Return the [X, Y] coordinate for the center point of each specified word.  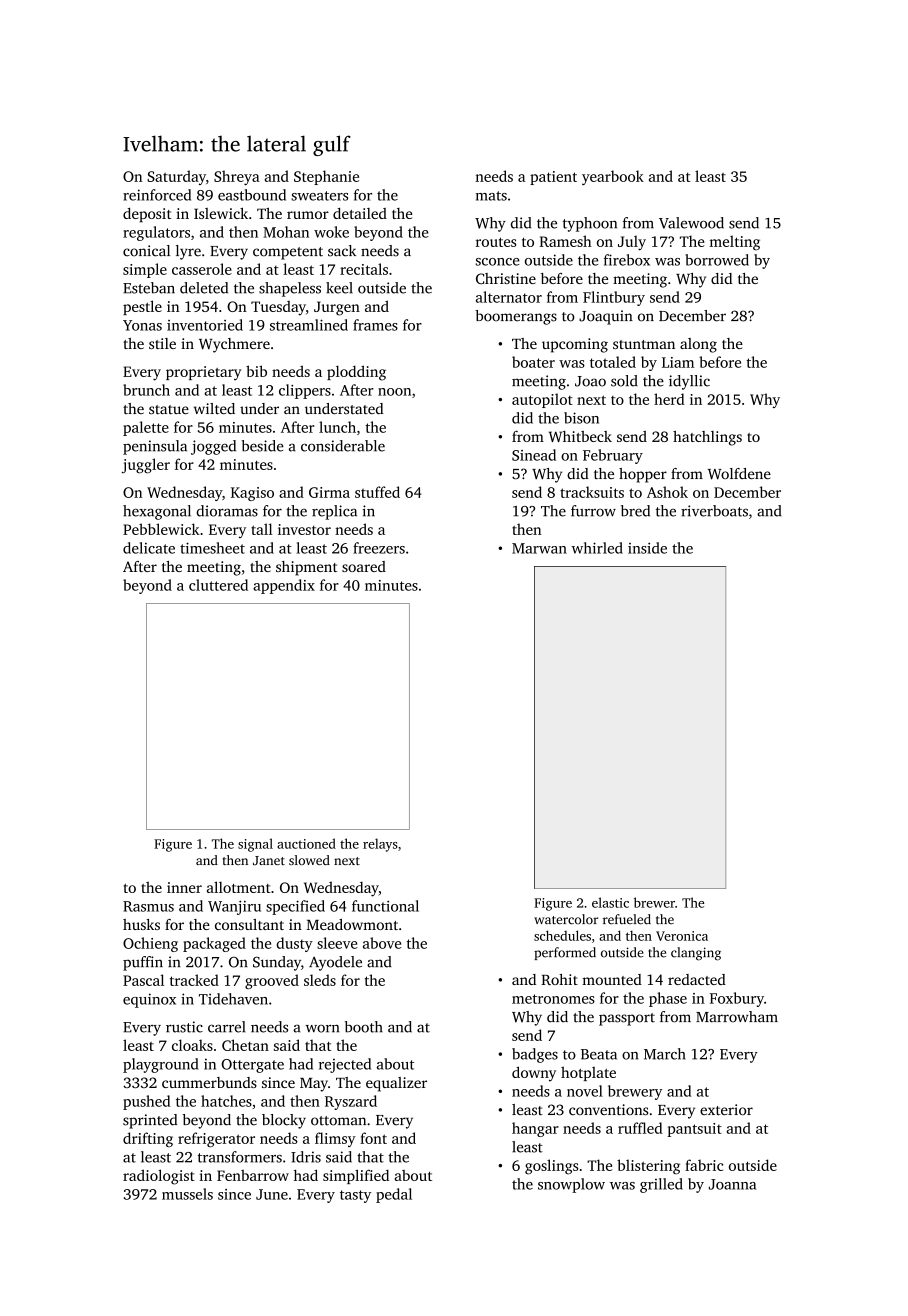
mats [491, 196]
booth [364, 1027]
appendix [284, 586]
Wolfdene [739, 474]
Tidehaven [233, 999]
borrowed [717, 260]
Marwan [539, 548]
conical [146, 251]
